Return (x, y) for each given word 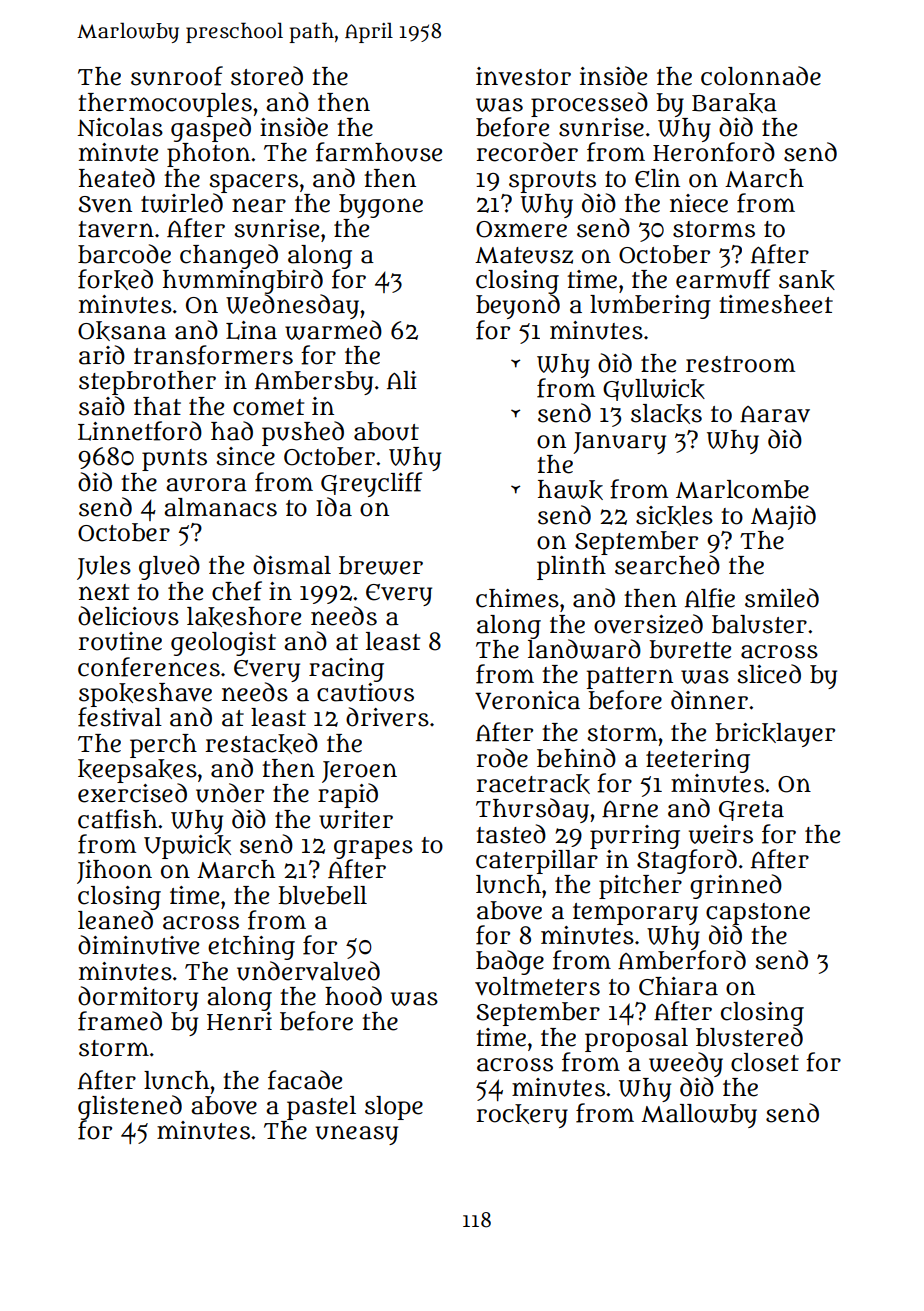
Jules (104, 568)
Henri (239, 1021)
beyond (518, 306)
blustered (749, 1037)
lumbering (650, 307)
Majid (783, 517)
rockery (522, 1116)
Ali (402, 380)
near (259, 205)
